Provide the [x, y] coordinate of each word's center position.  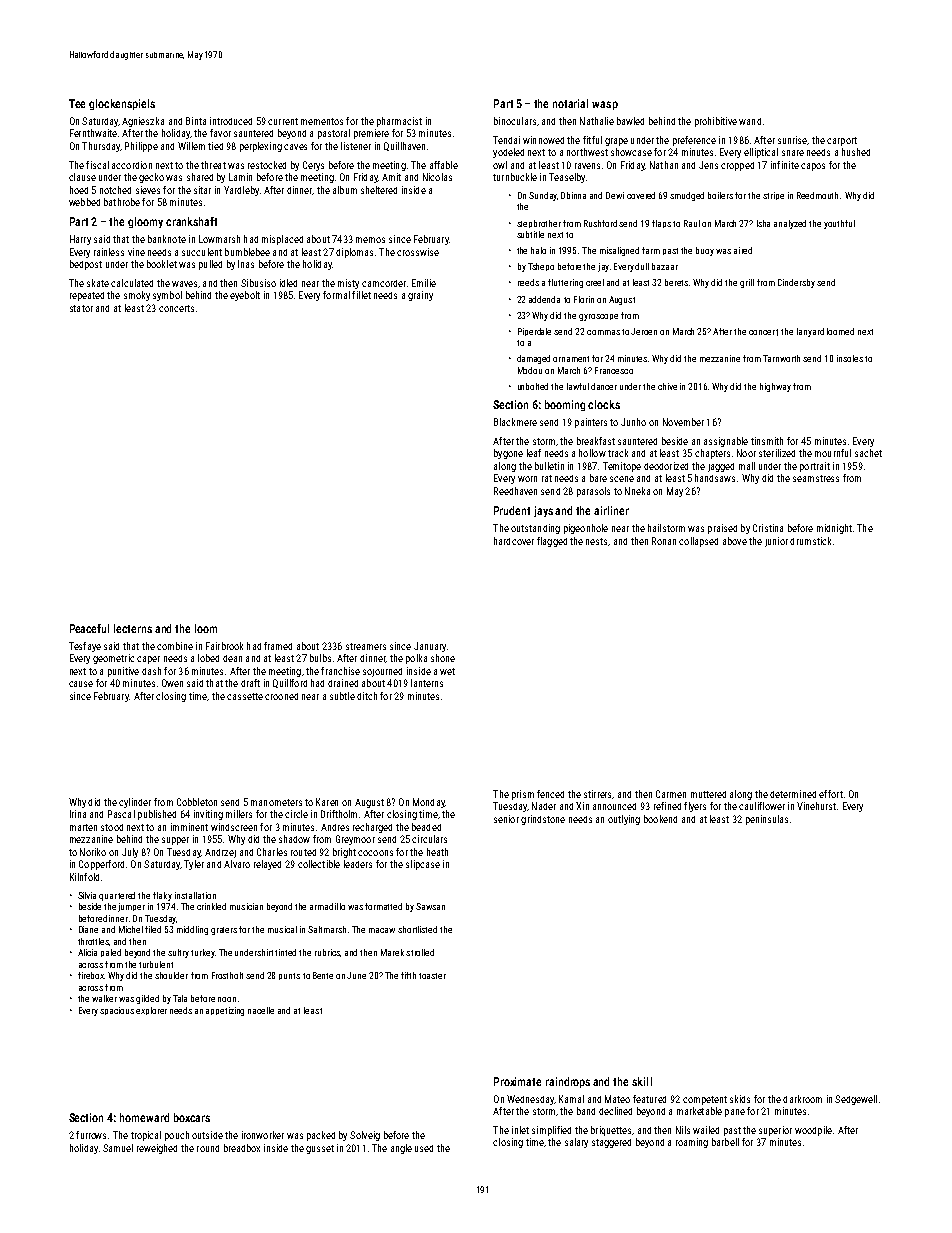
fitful [592, 140]
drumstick [810, 541]
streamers [366, 646]
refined [667, 806]
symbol [167, 296]
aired [743, 250]
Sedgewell [856, 1100]
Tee [77, 103]
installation [195, 895]
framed [278, 646]
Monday [429, 803]
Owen [172, 683]
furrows [91, 1135]
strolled [420, 952]
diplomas [354, 253]
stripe [773, 196]
